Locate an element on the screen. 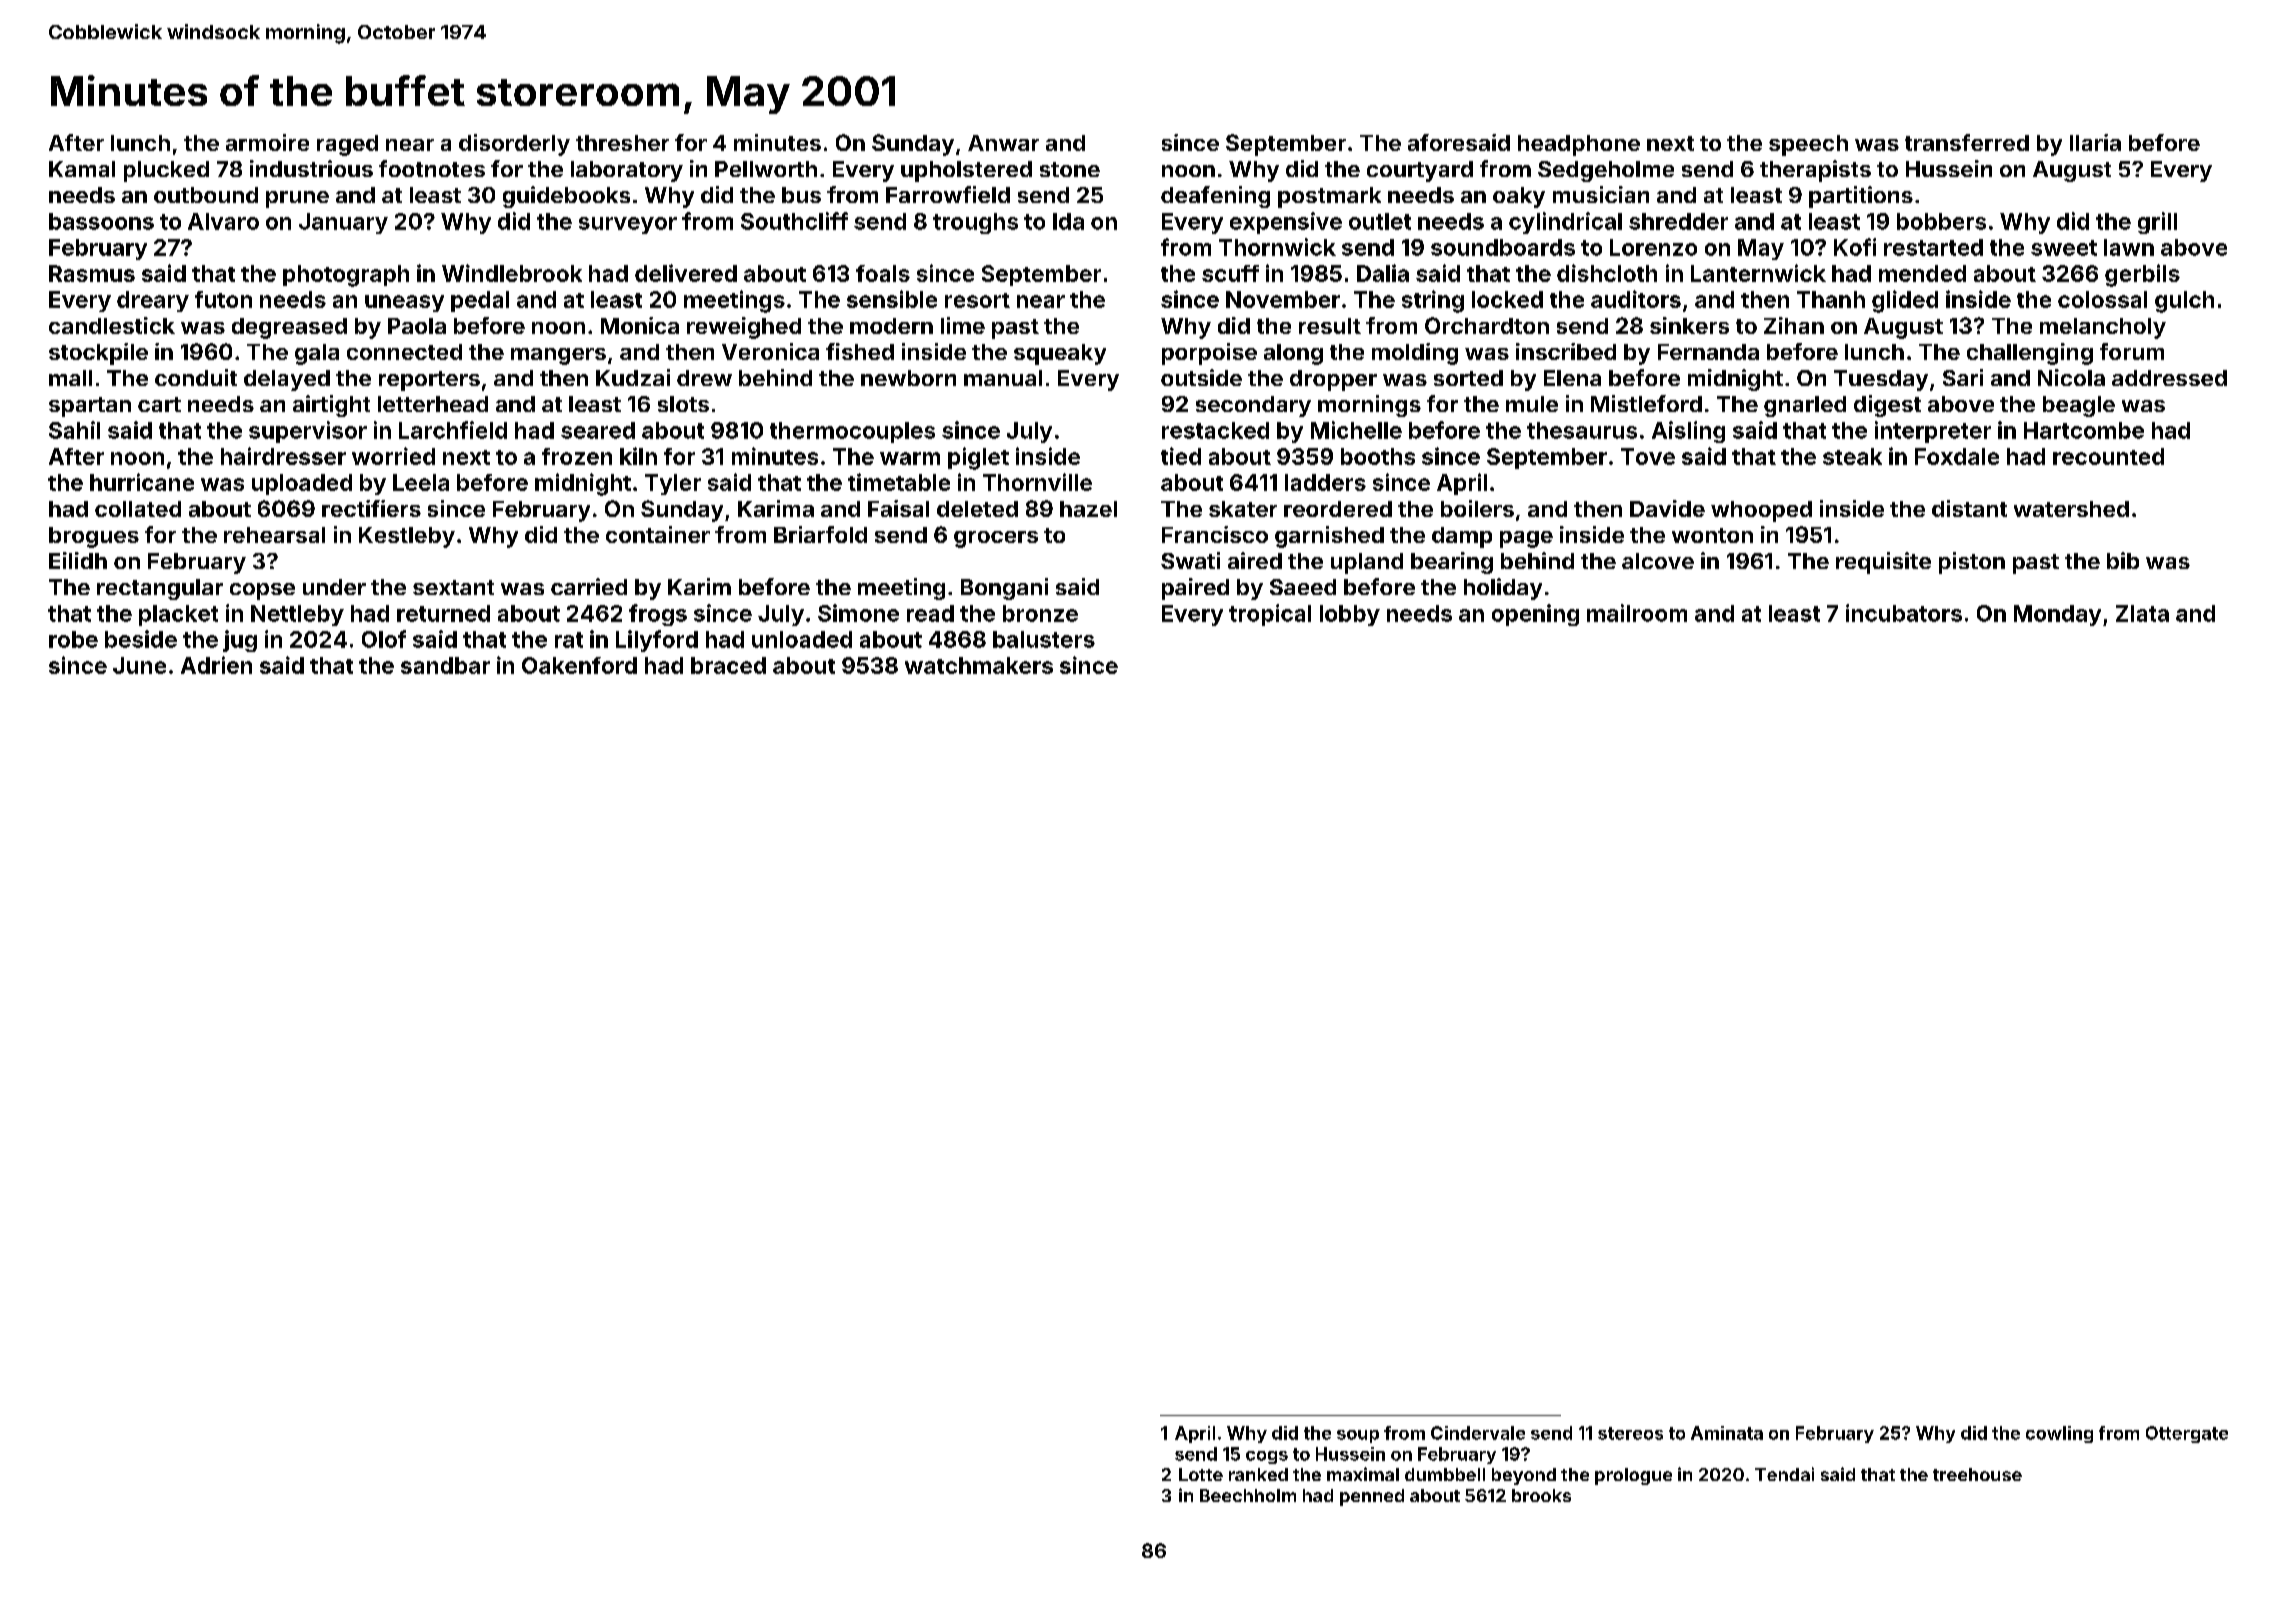  armoire is located at coordinates (267, 142).
